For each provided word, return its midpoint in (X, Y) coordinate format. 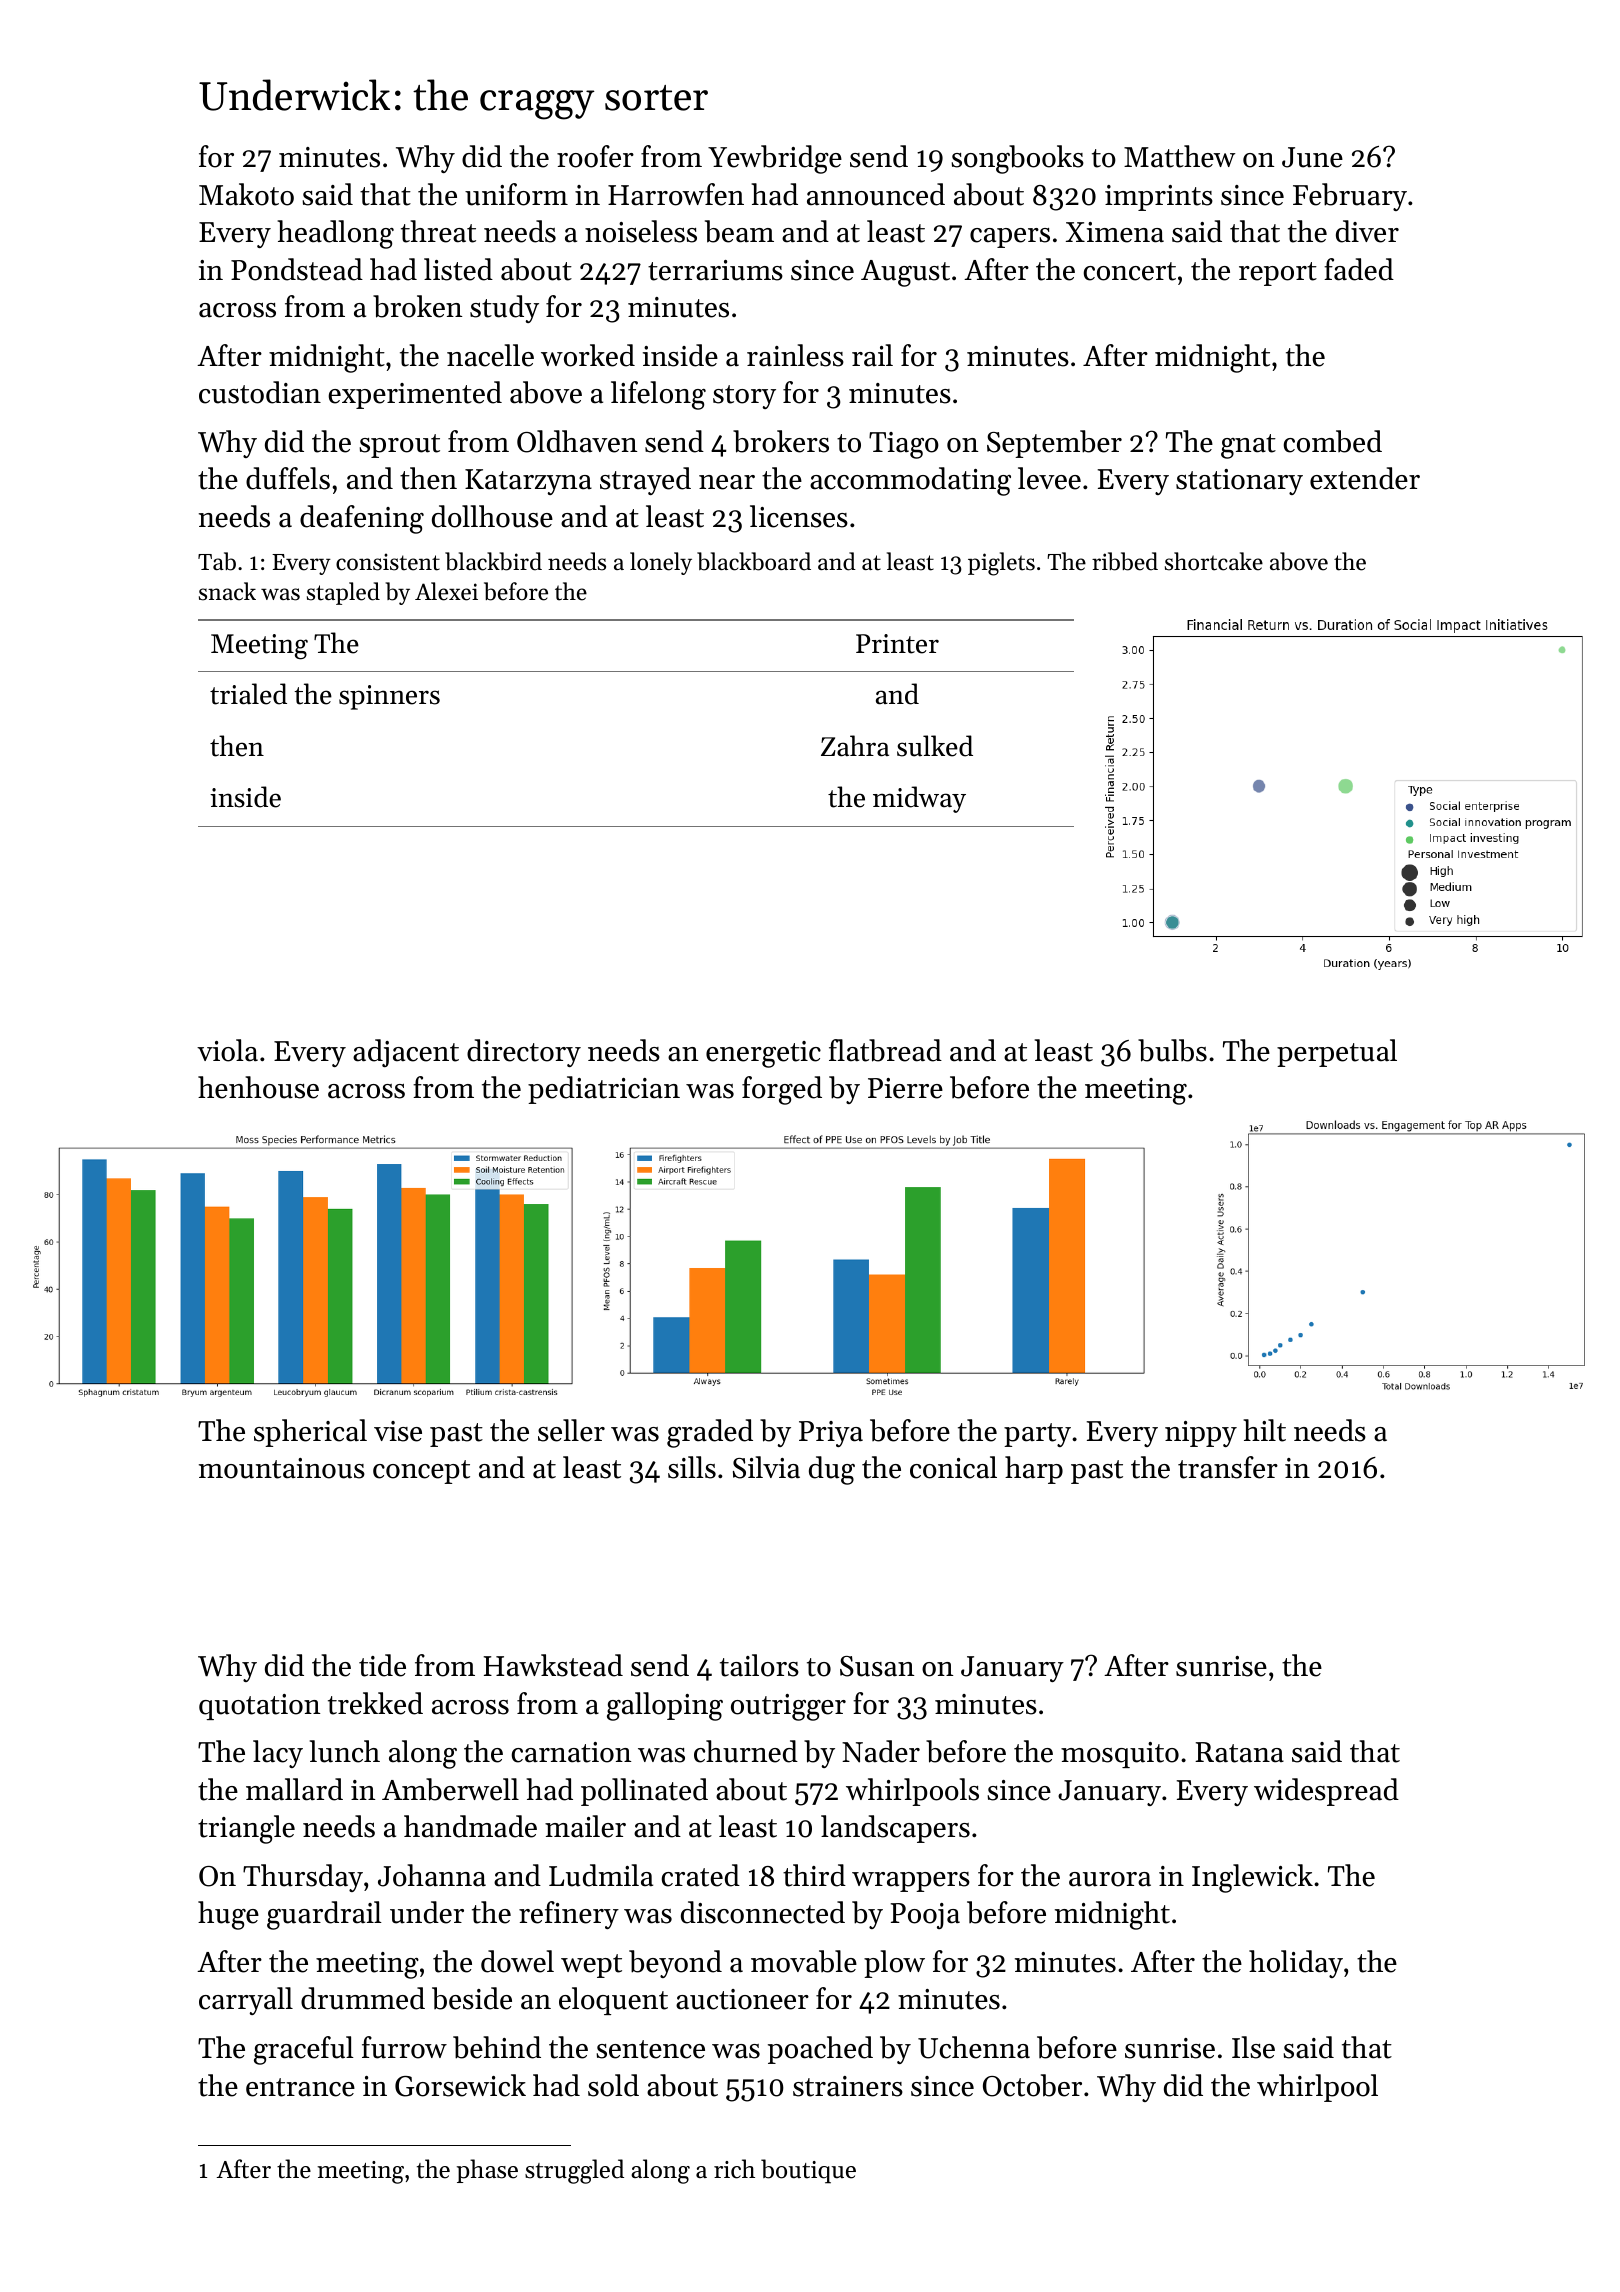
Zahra (855, 746)
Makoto (246, 194)
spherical (310, 1433)
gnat (1248, 446)
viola (227, 1050)
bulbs (1172, 1050)
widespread (1326, 1792)
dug (832, 1470)
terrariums (715, 270)
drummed (363, 1998)
